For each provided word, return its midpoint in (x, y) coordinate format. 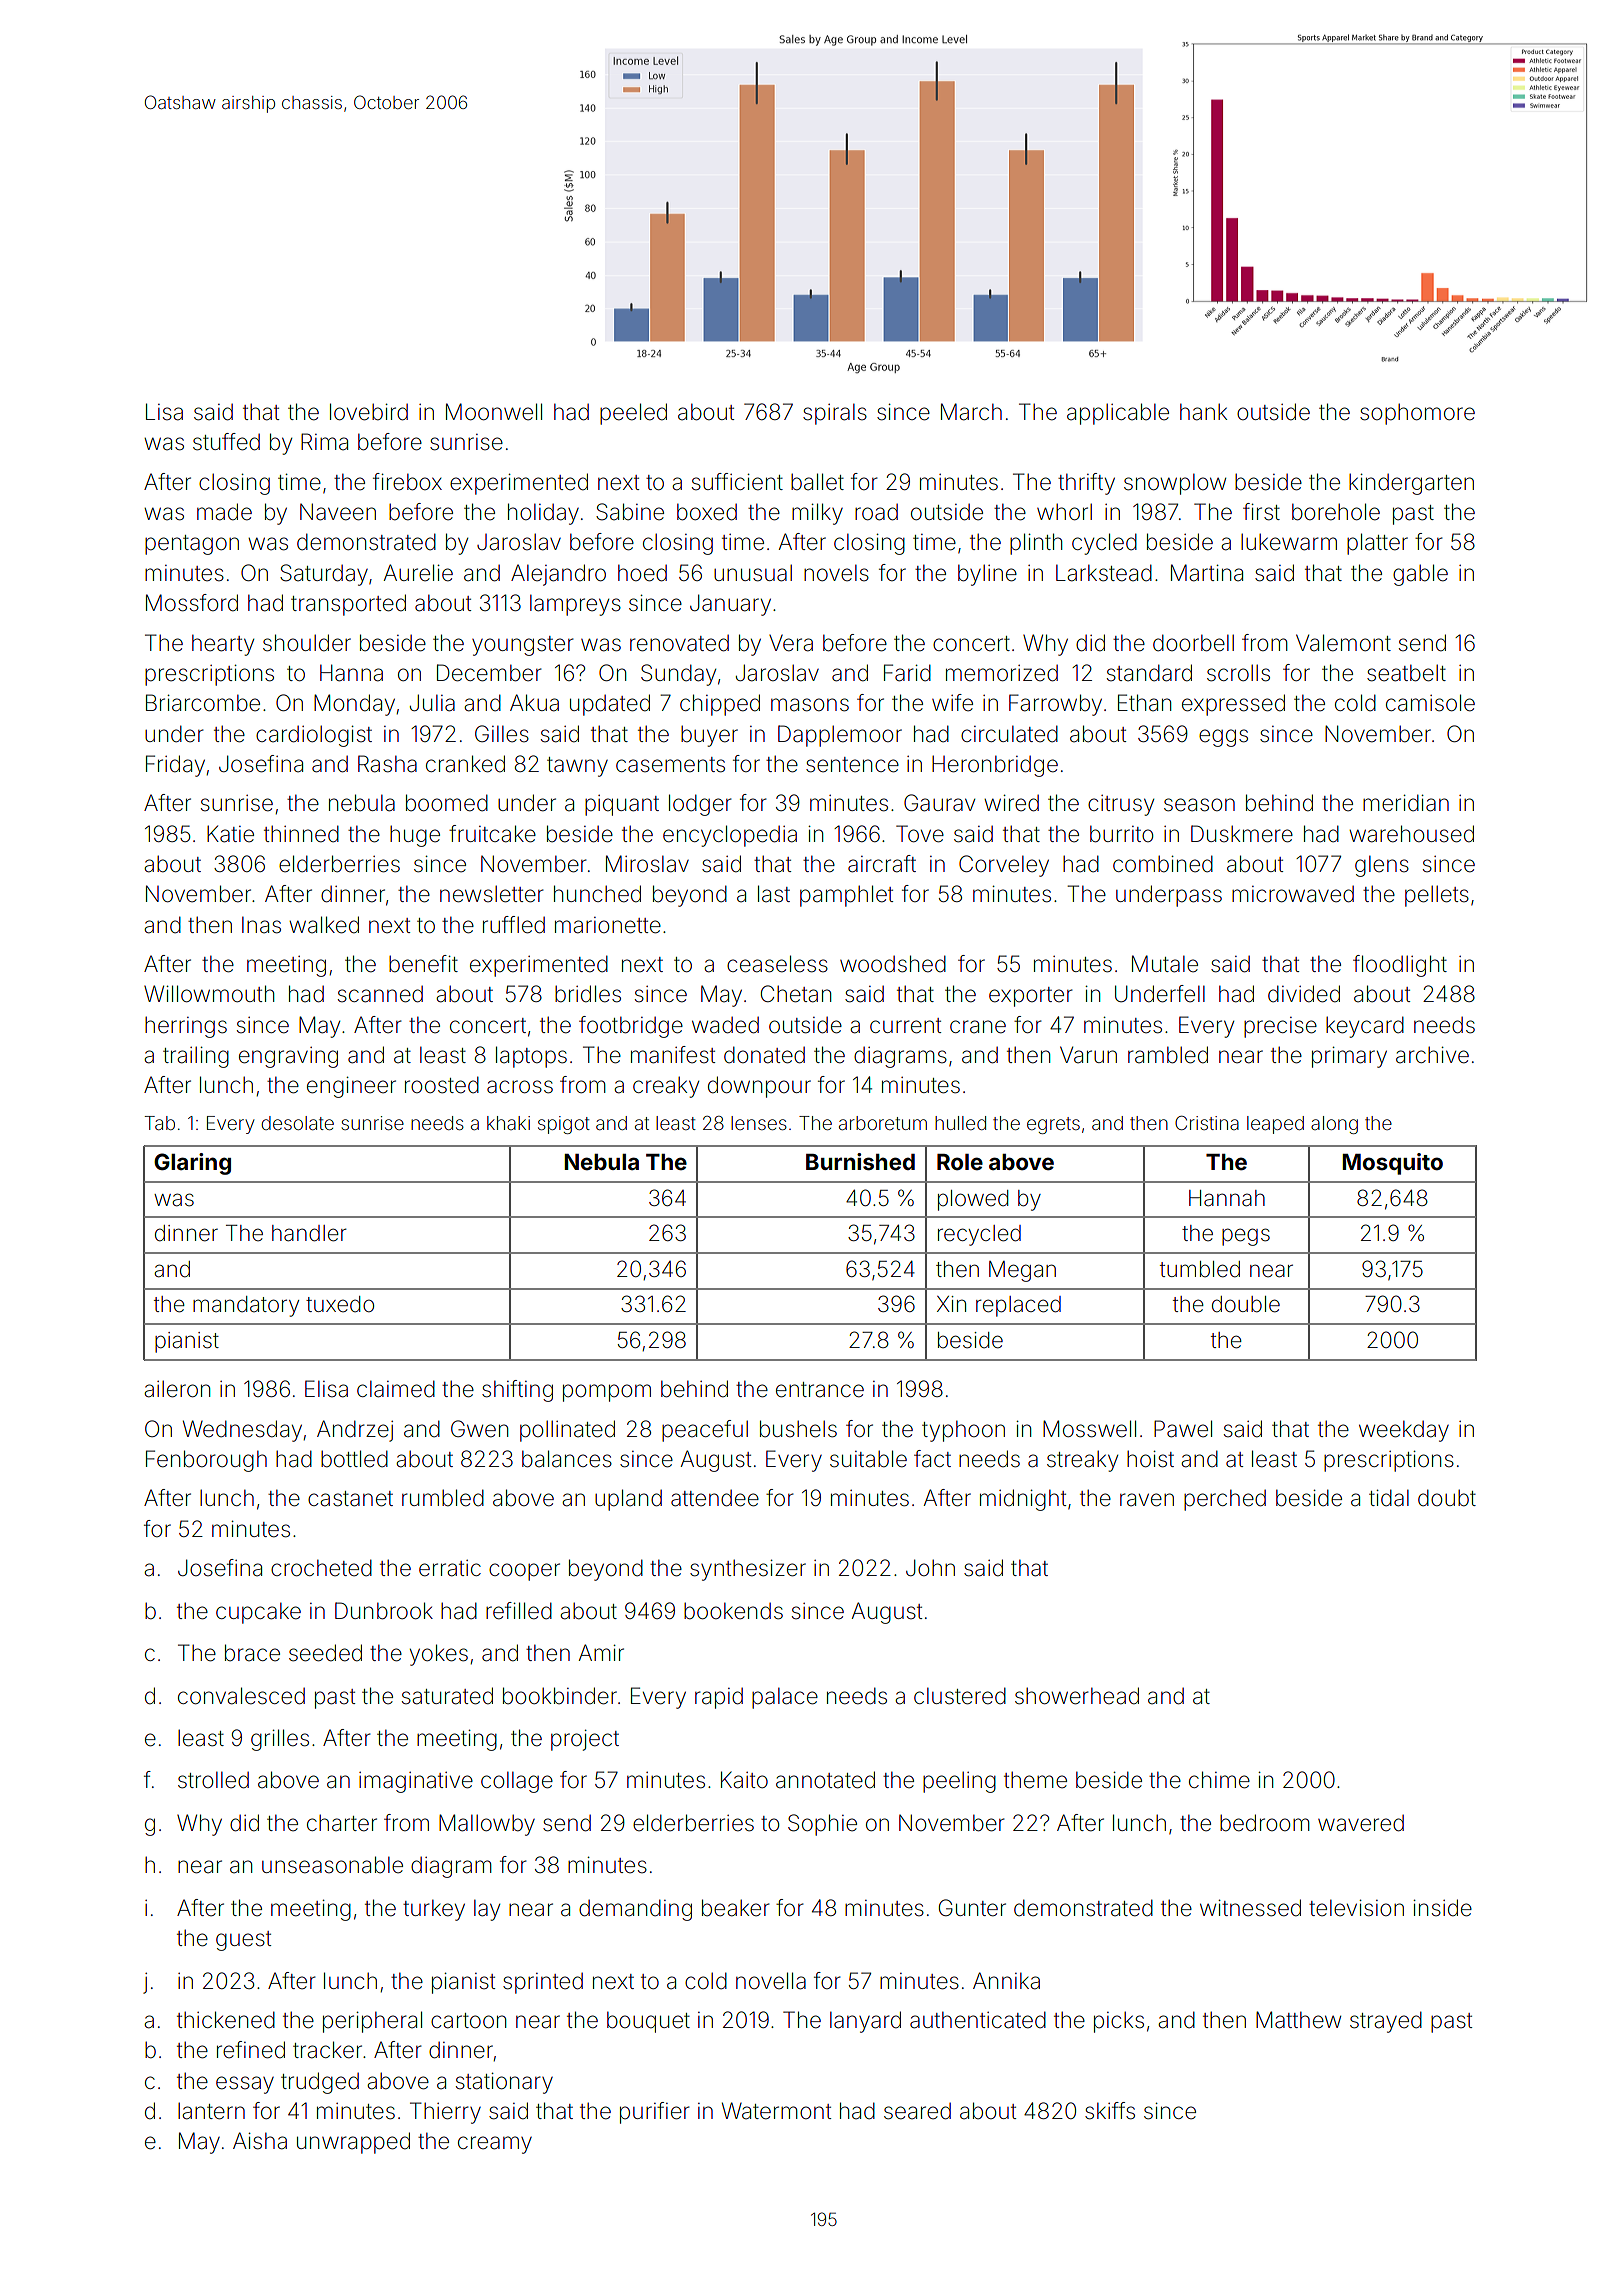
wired (1011, 803)
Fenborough (206, 1461)
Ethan (1144, 703)
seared (917, 2111)
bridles (588, 994)
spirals (835, 414)
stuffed (226, 442)
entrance (820, 1390)
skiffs (1110, 2111)
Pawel (1183, 1429)
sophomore (1417, 414)
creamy (495, 2145)
